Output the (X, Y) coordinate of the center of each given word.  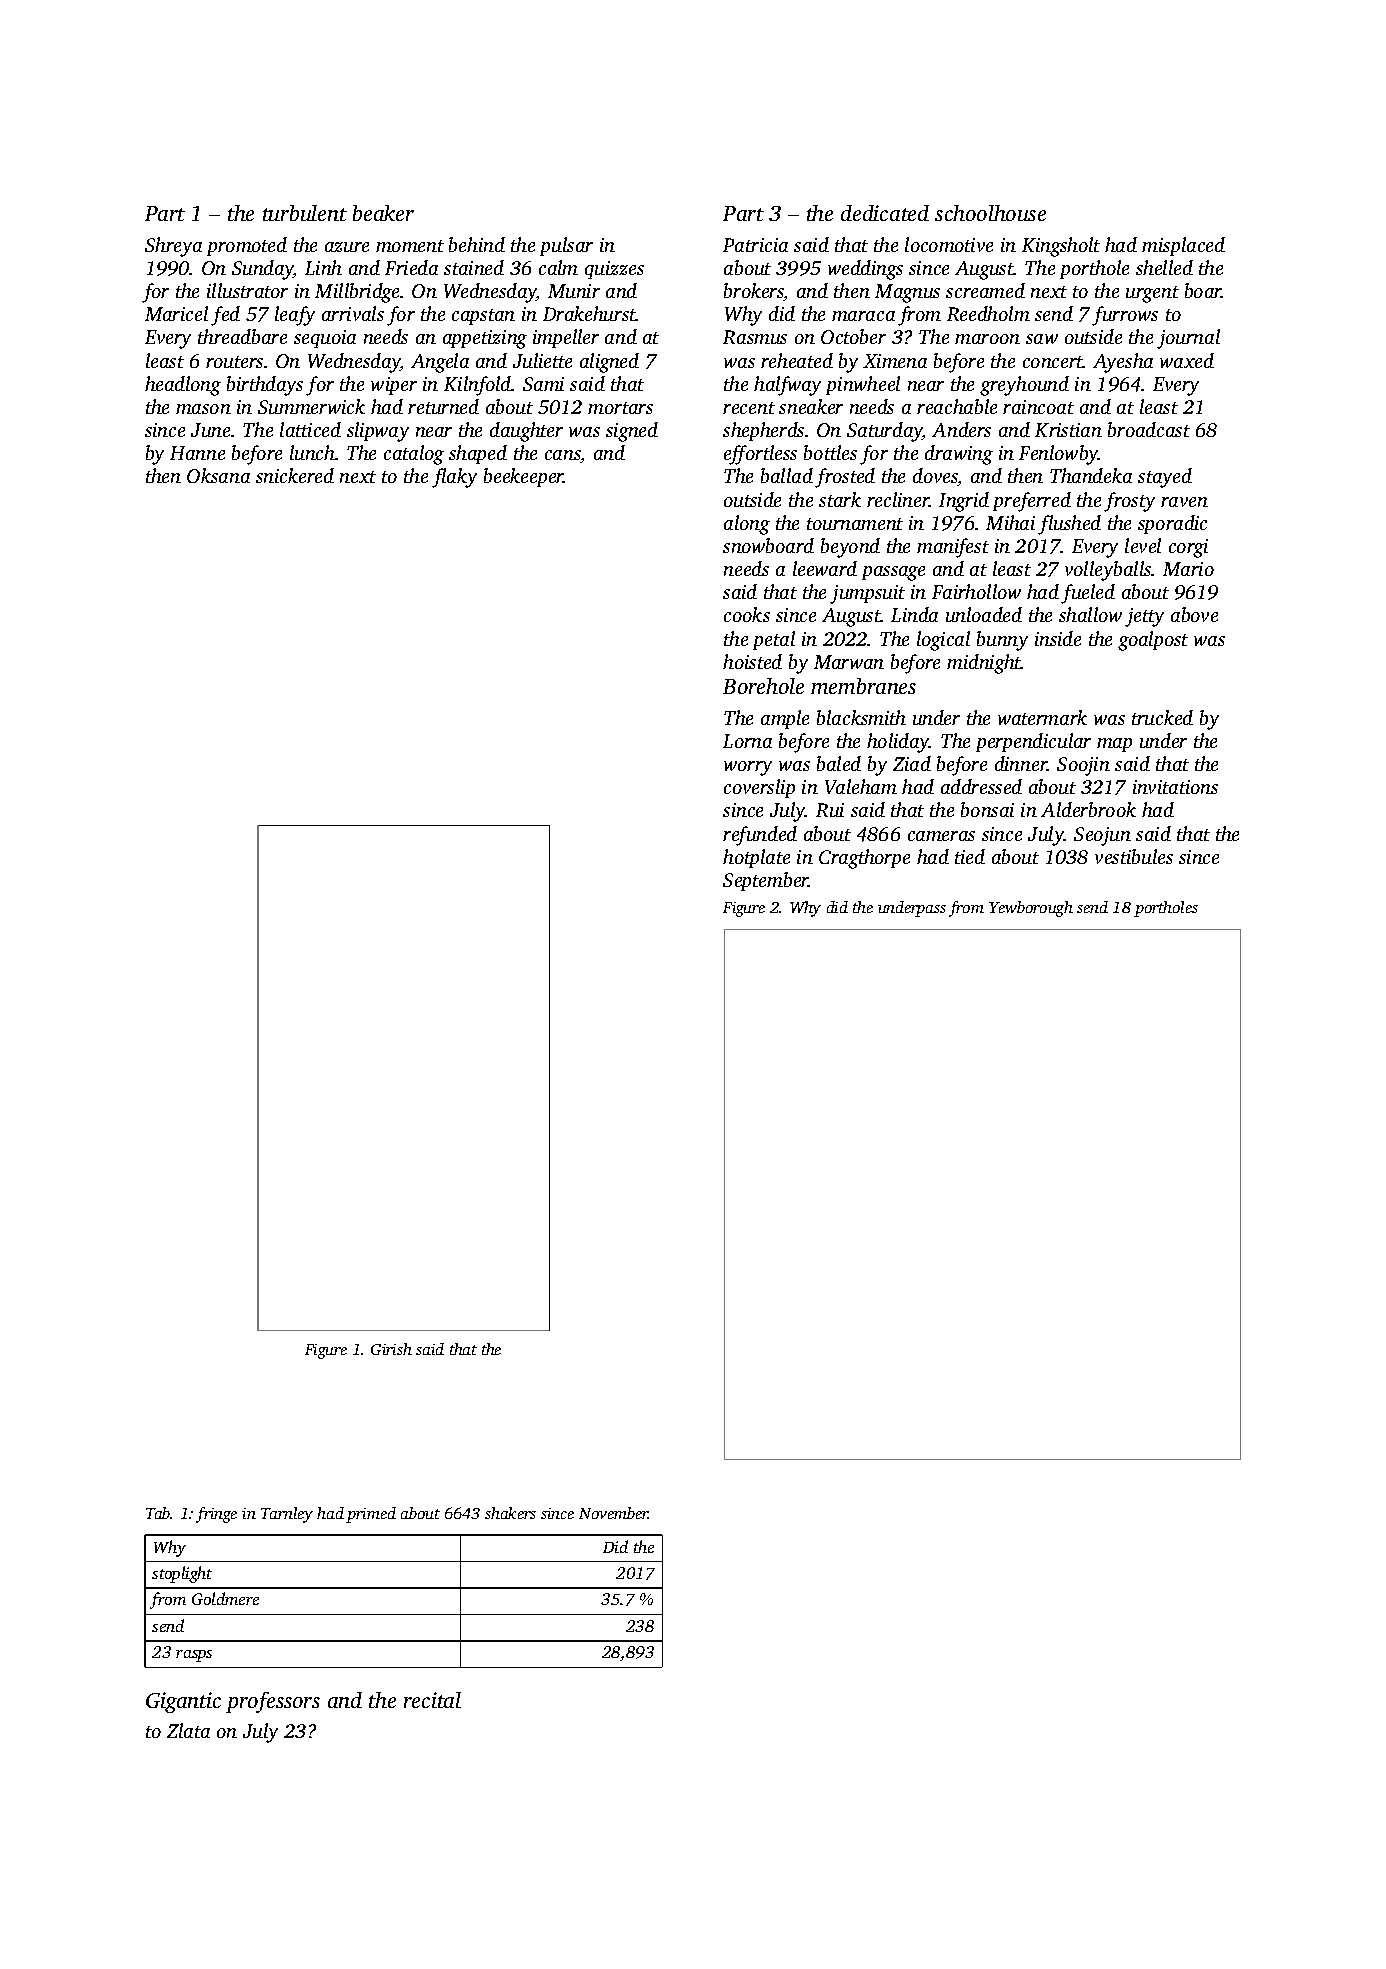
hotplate (756, 858)
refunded (760, 836)
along (747, 525)
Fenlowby (1059, 455)
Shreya (173, 247)
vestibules (1134, 856)
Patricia (755, 245)
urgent (1152, 294)
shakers (510, 1513)
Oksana (218, 475)
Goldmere (225, 1598)
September (766, 881)
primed (371, 1515)
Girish (391, 1349)
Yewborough (1031, 909)
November (613, 1513)
